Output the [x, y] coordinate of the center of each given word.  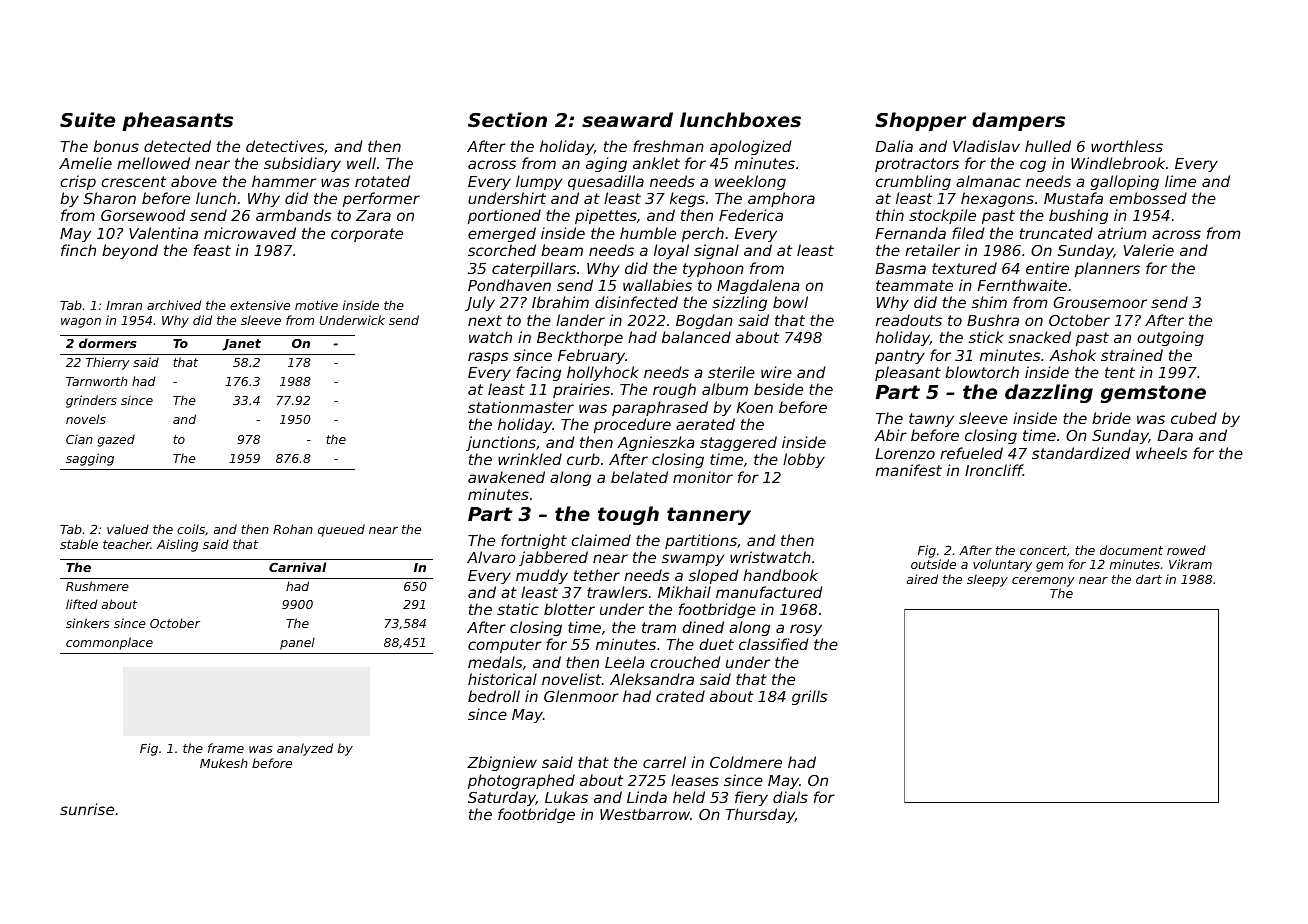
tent [1120, 372]
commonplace [109, 643]
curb [583, 459]
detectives [285, 146]
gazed [116, 440]
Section [507, 119]
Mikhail [684, 592]
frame [226, 748]
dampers [1018, 121]
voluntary [1002, 565]
